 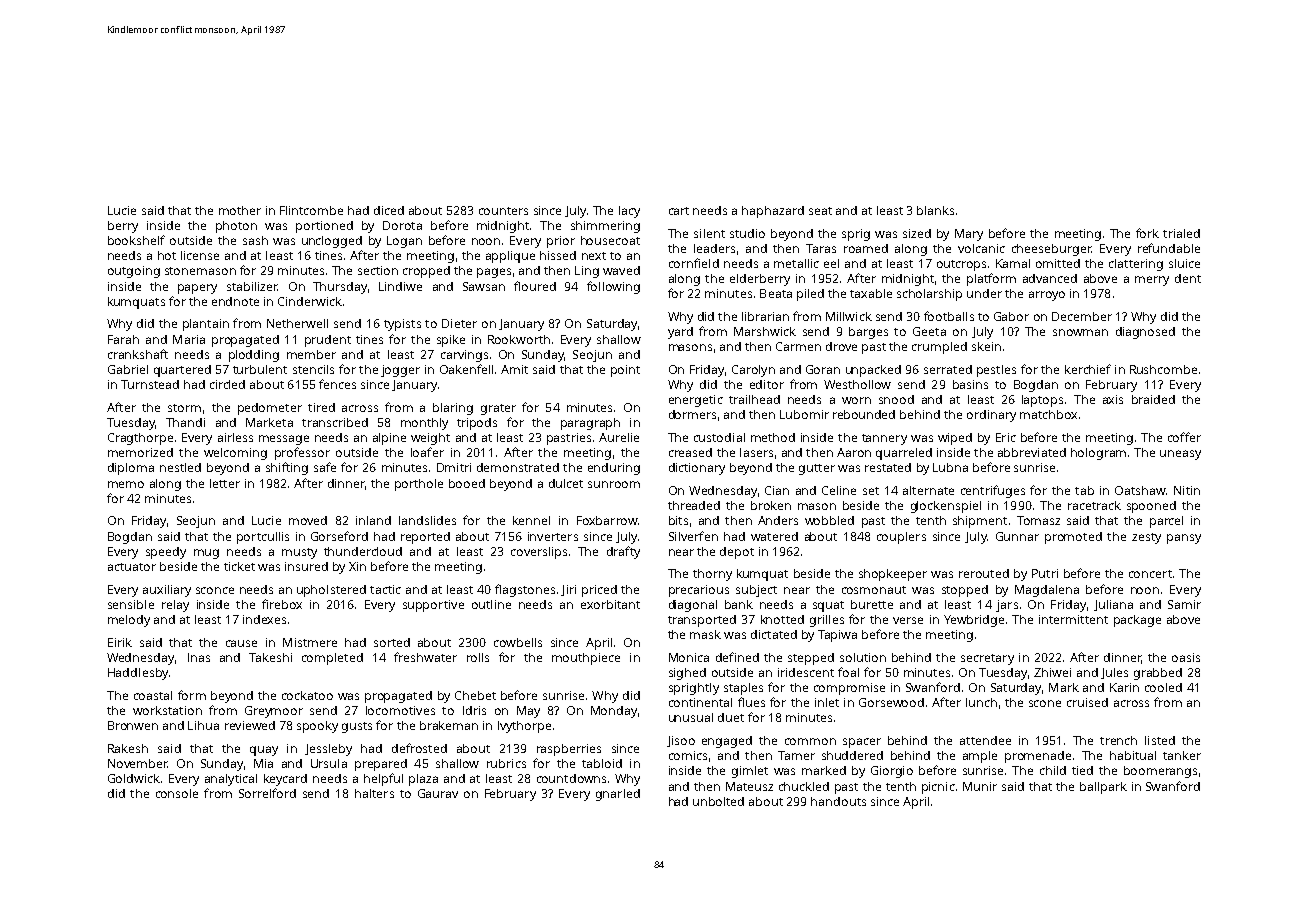 I want to click on secretary, so click(x=987, y=659).
